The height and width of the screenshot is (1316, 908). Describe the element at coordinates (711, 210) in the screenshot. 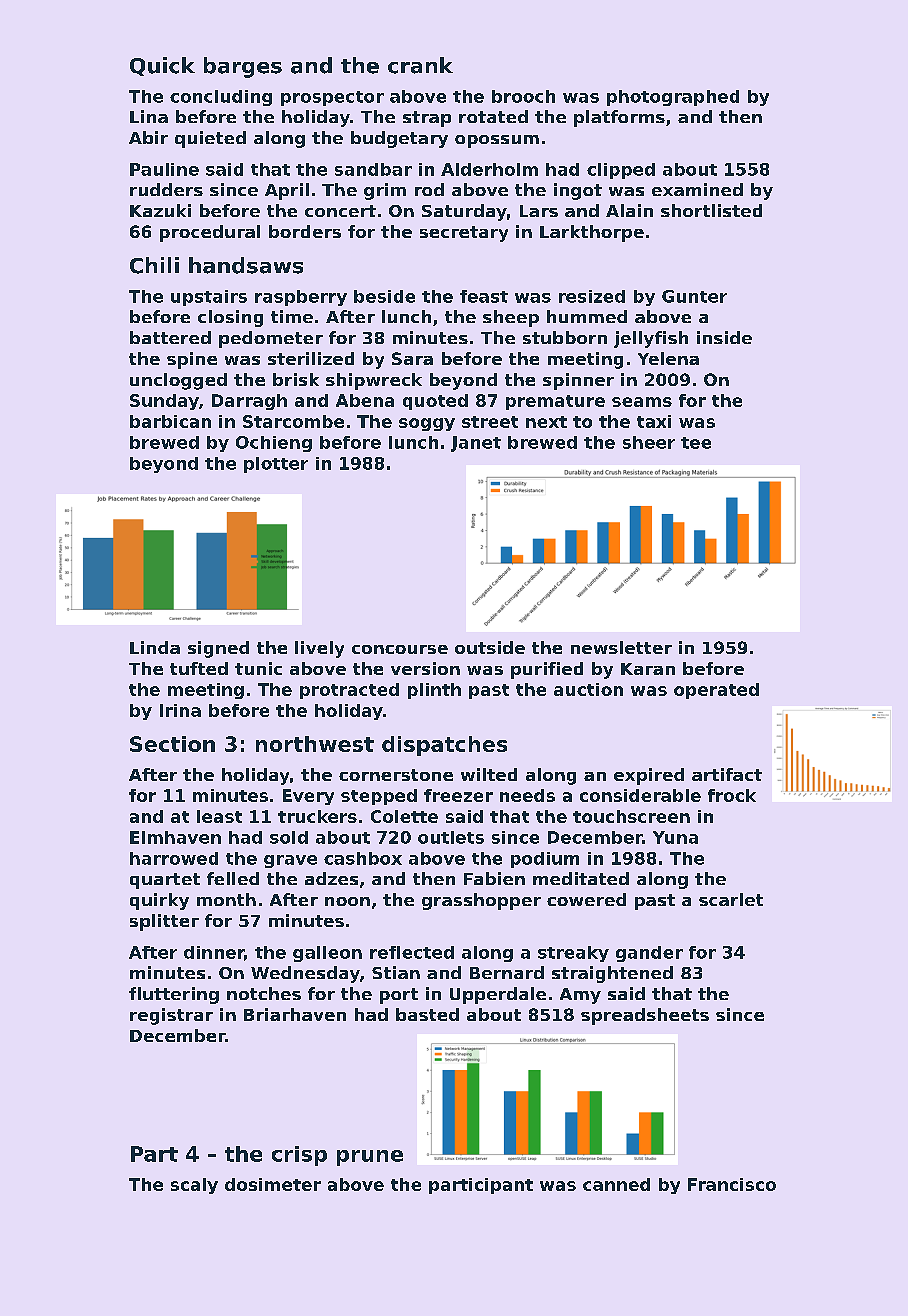

I see `shortlisted` at that location.
